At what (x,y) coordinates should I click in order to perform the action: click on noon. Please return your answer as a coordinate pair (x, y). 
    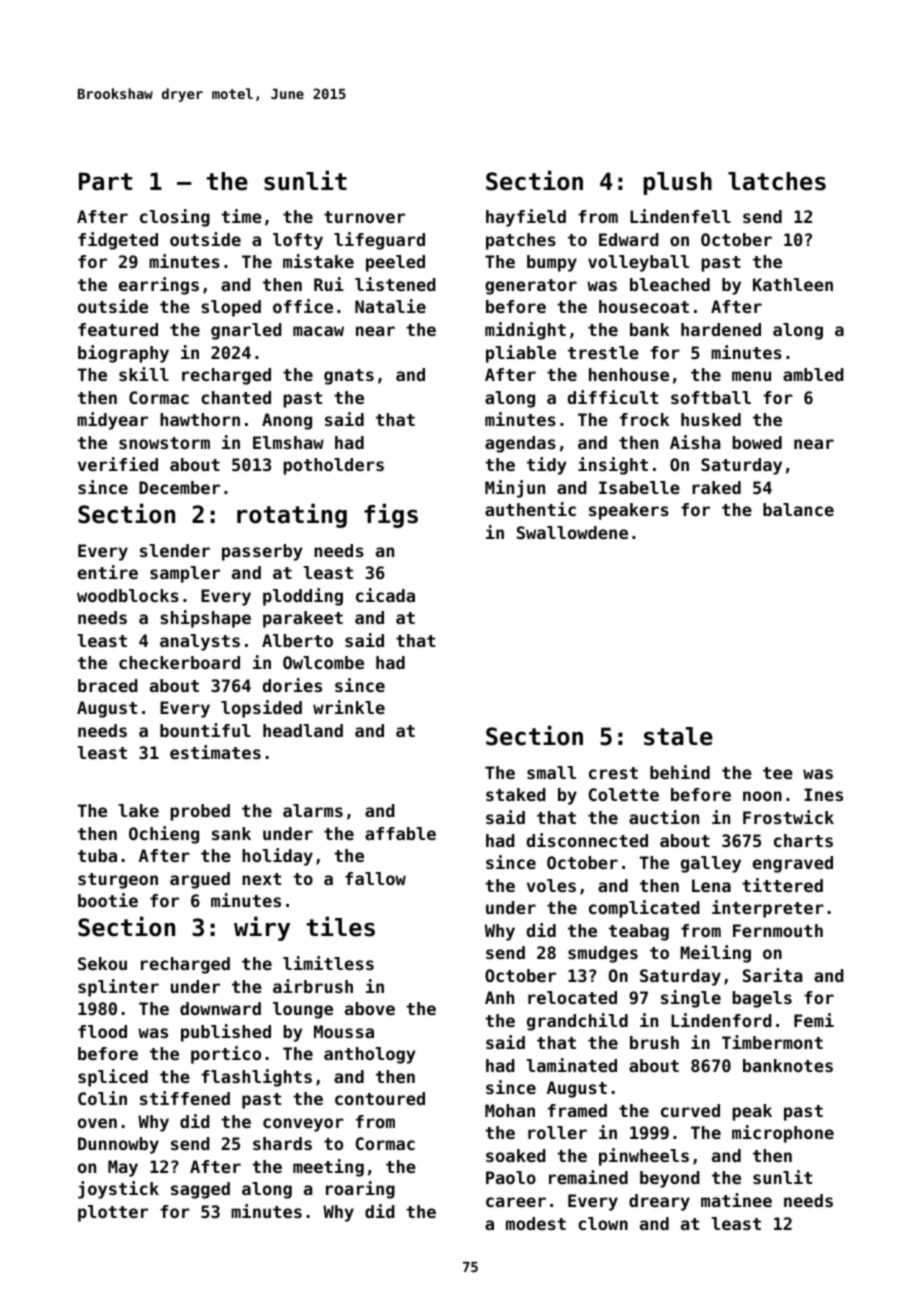
    Looking at the image, I should click on (762, 796).
